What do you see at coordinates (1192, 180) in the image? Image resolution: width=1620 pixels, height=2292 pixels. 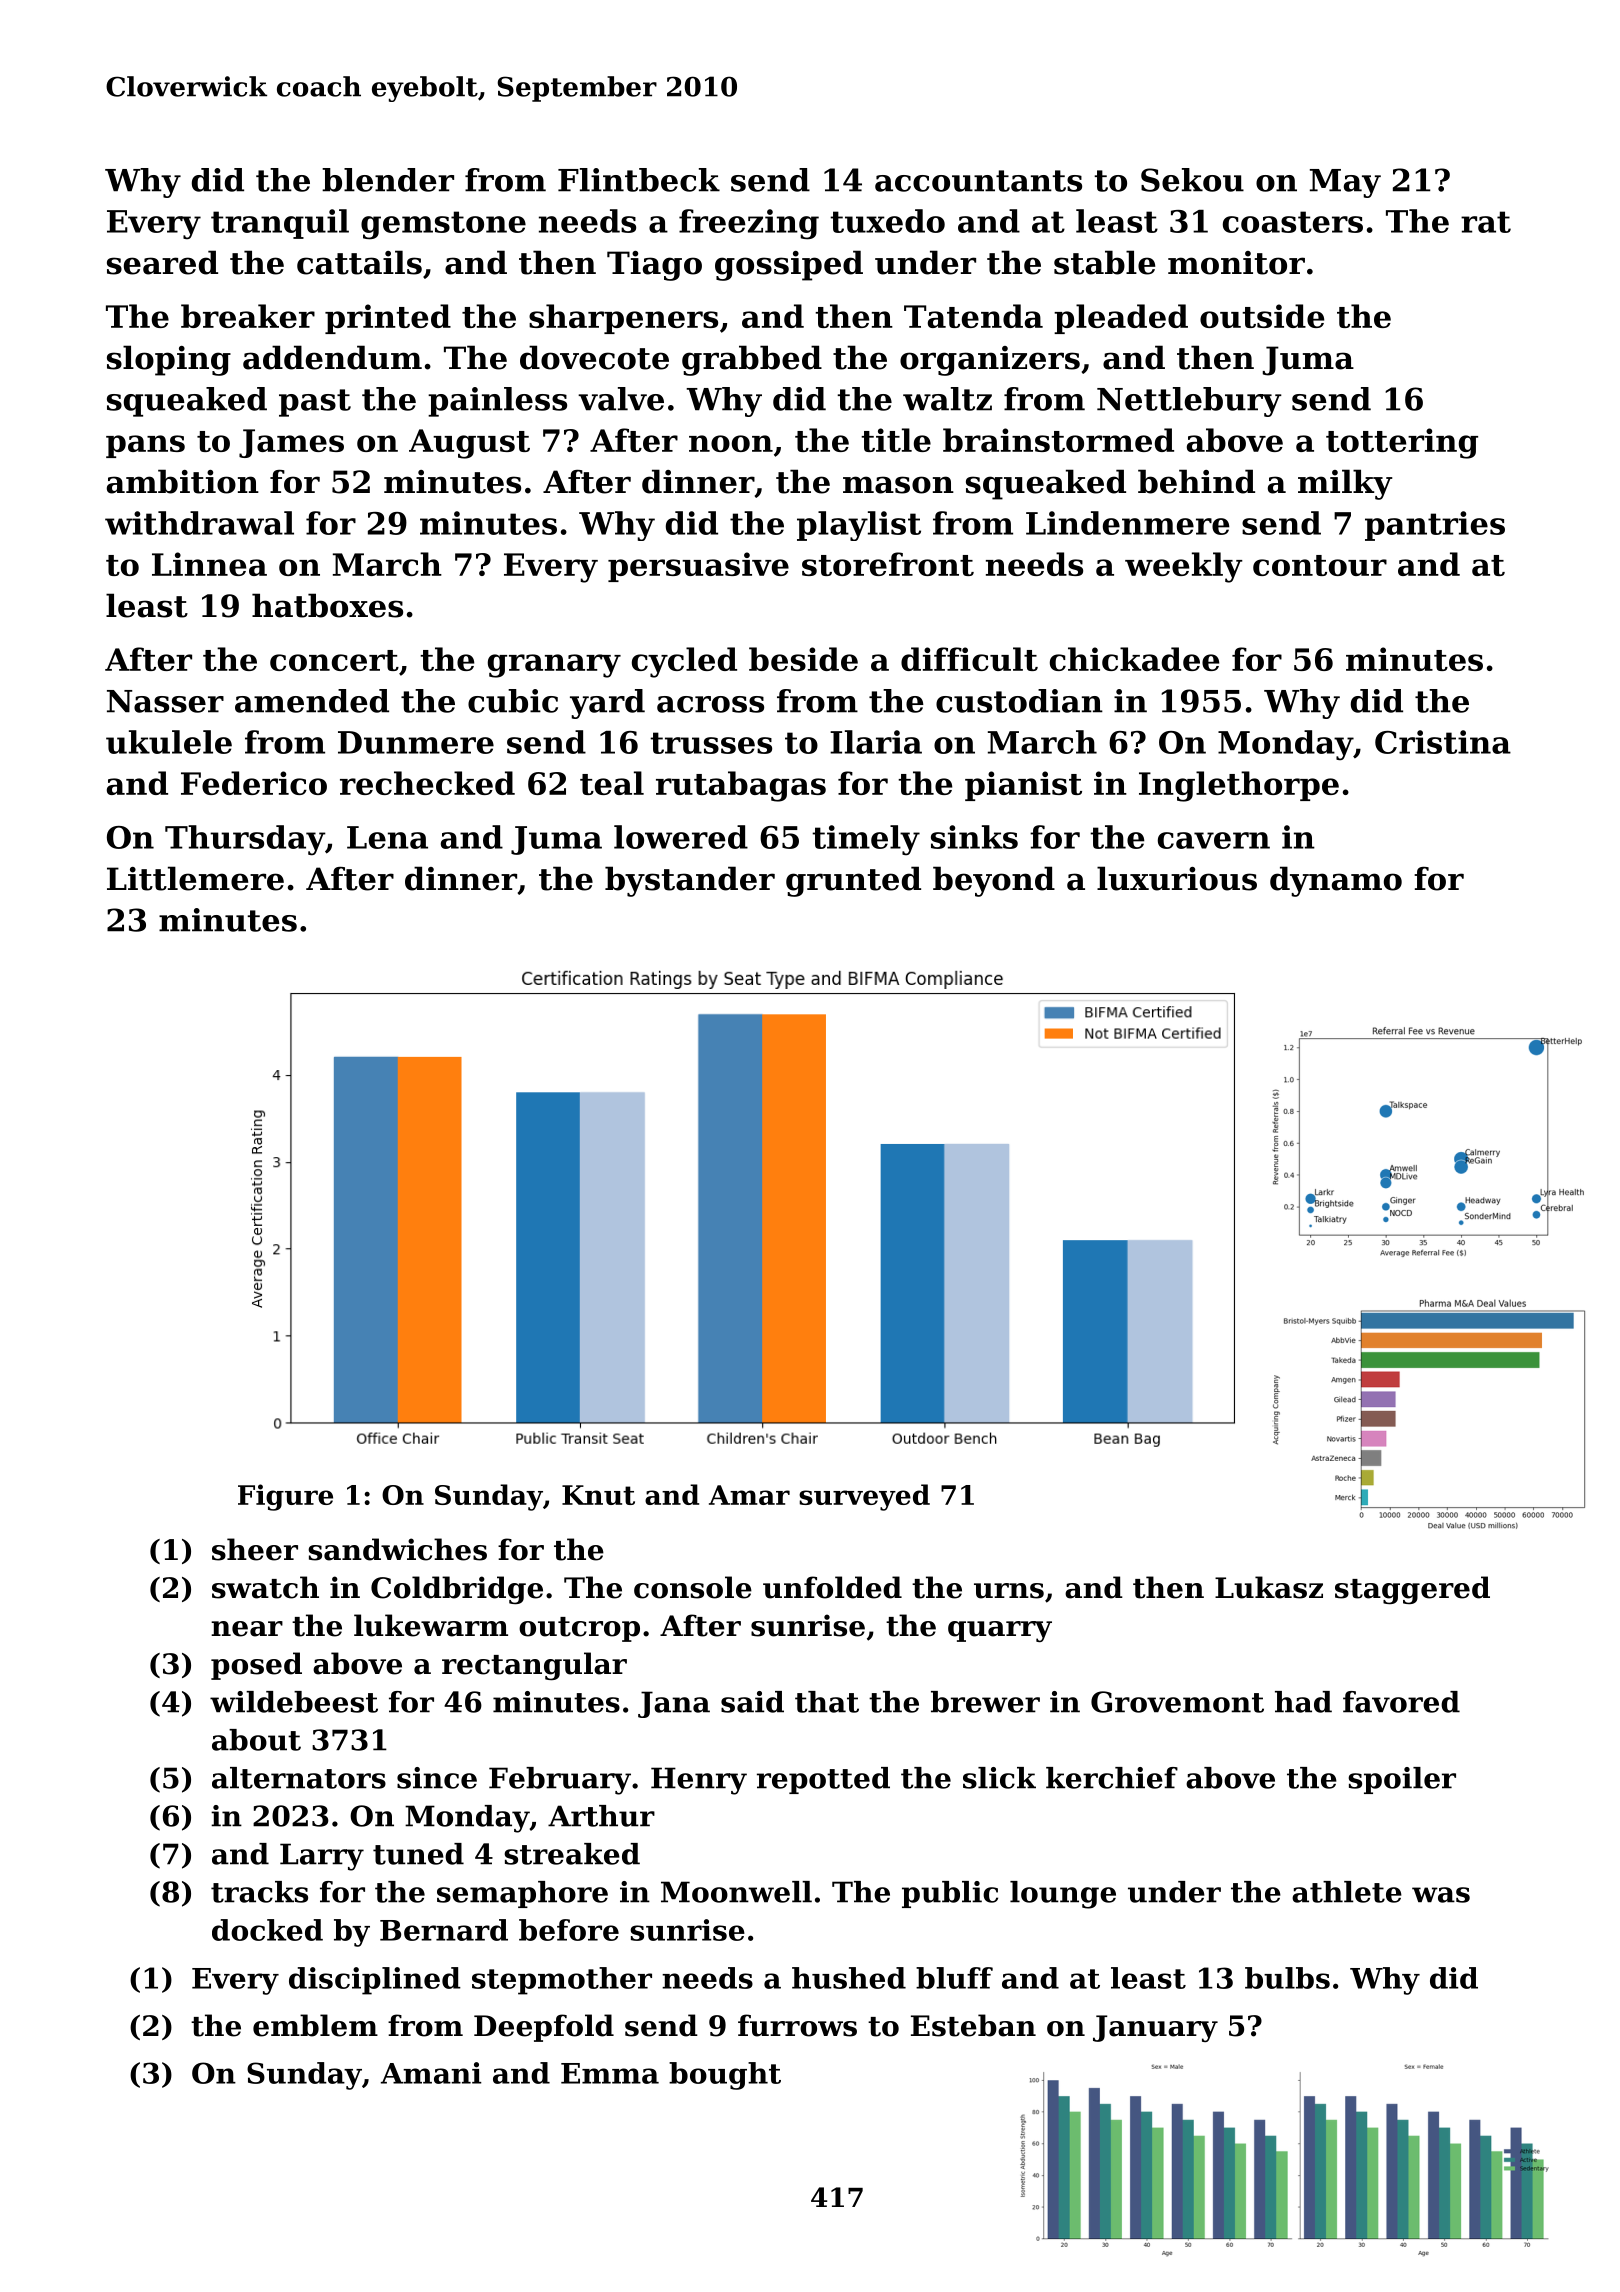 I see `Sekou` at bounding box center [1192, 180].
